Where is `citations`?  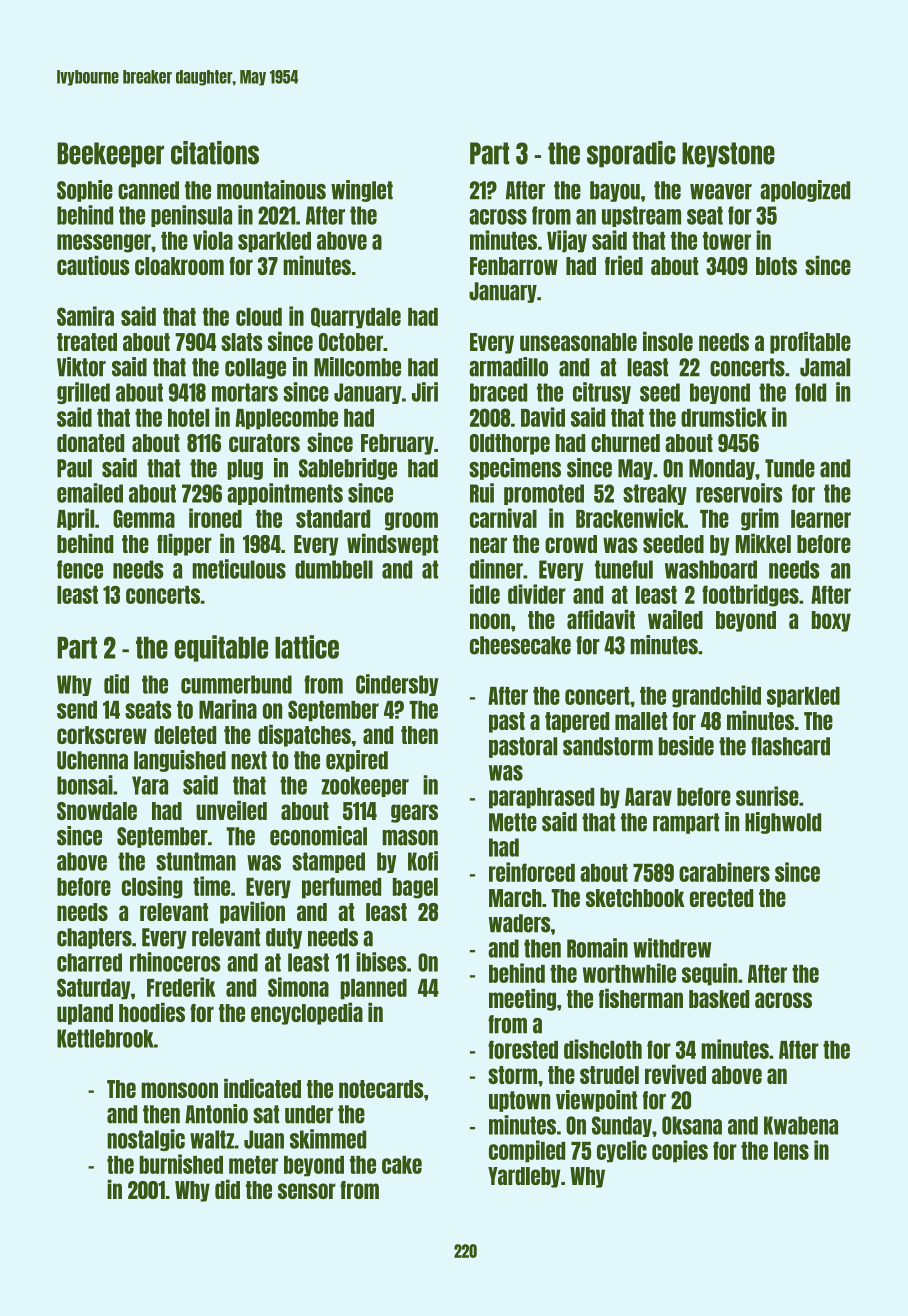
citations is located at coordinates (215, 153).
